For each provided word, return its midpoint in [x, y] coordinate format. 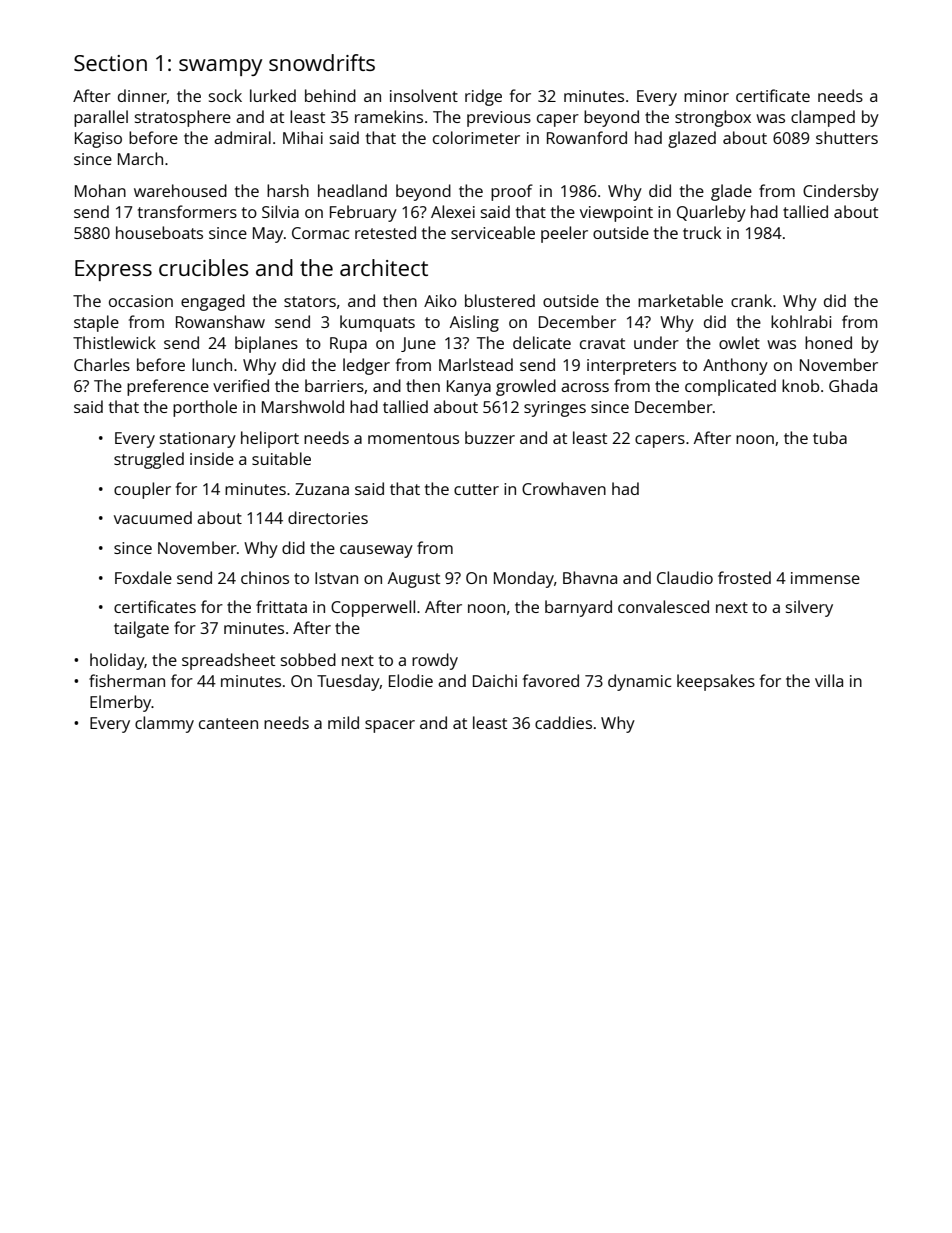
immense [825, 578]
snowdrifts [322, 62]
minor [706, 96]
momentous [413, 438]
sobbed [308, 659]
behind [330, 95]
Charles [102, 364]
